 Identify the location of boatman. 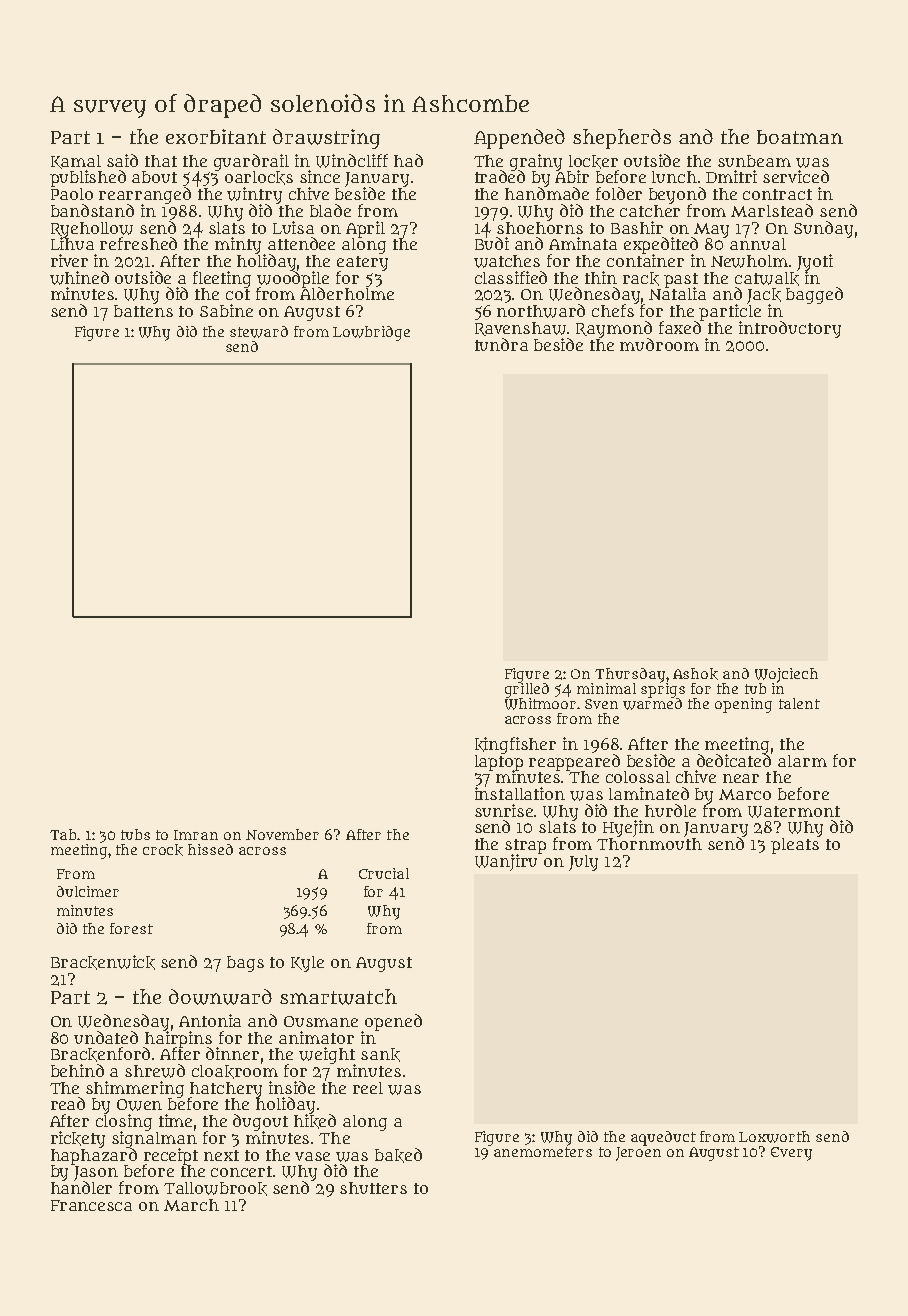
(800, 137).
